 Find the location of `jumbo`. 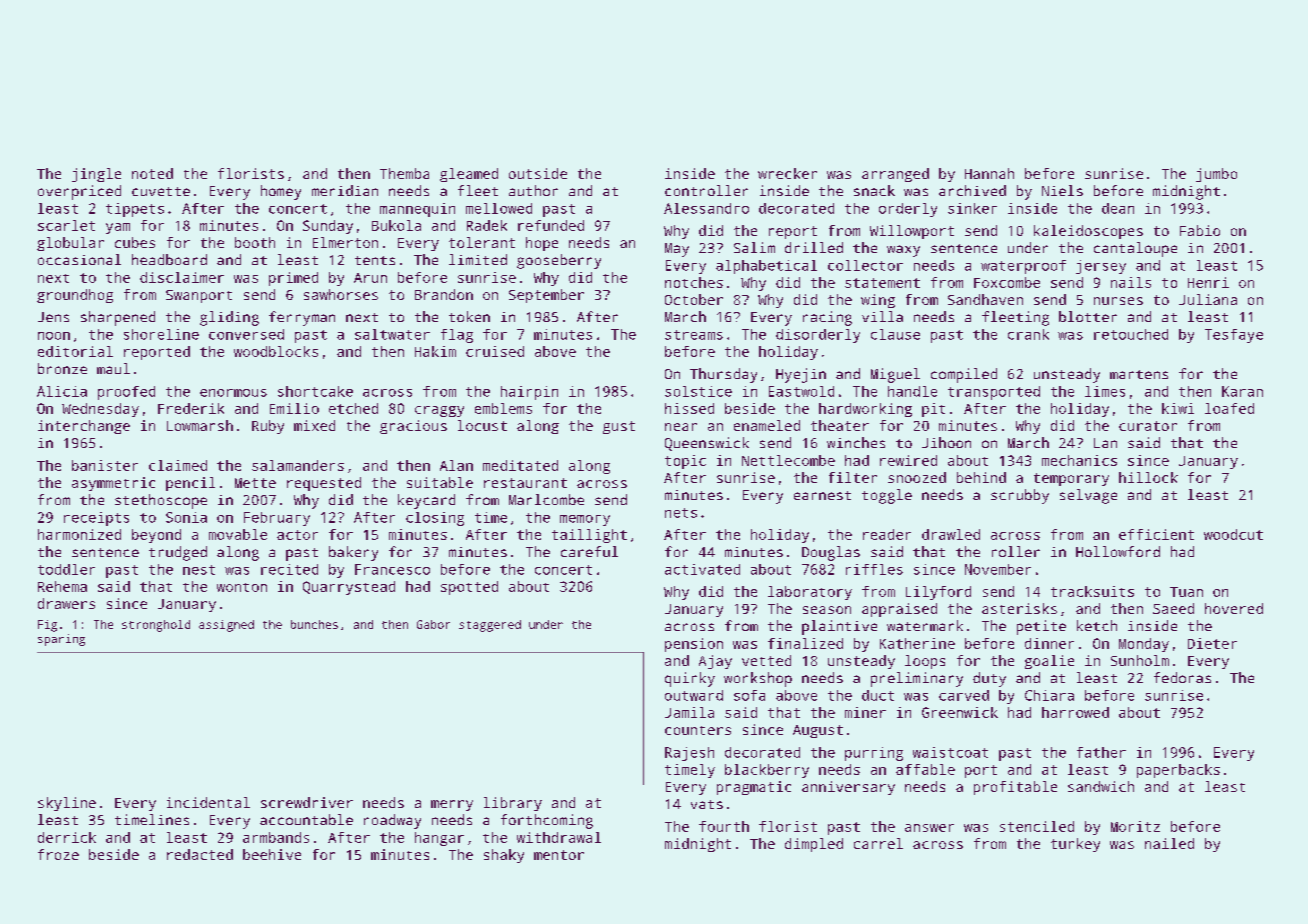

jumbo is located at coordinates (1216, 175).
